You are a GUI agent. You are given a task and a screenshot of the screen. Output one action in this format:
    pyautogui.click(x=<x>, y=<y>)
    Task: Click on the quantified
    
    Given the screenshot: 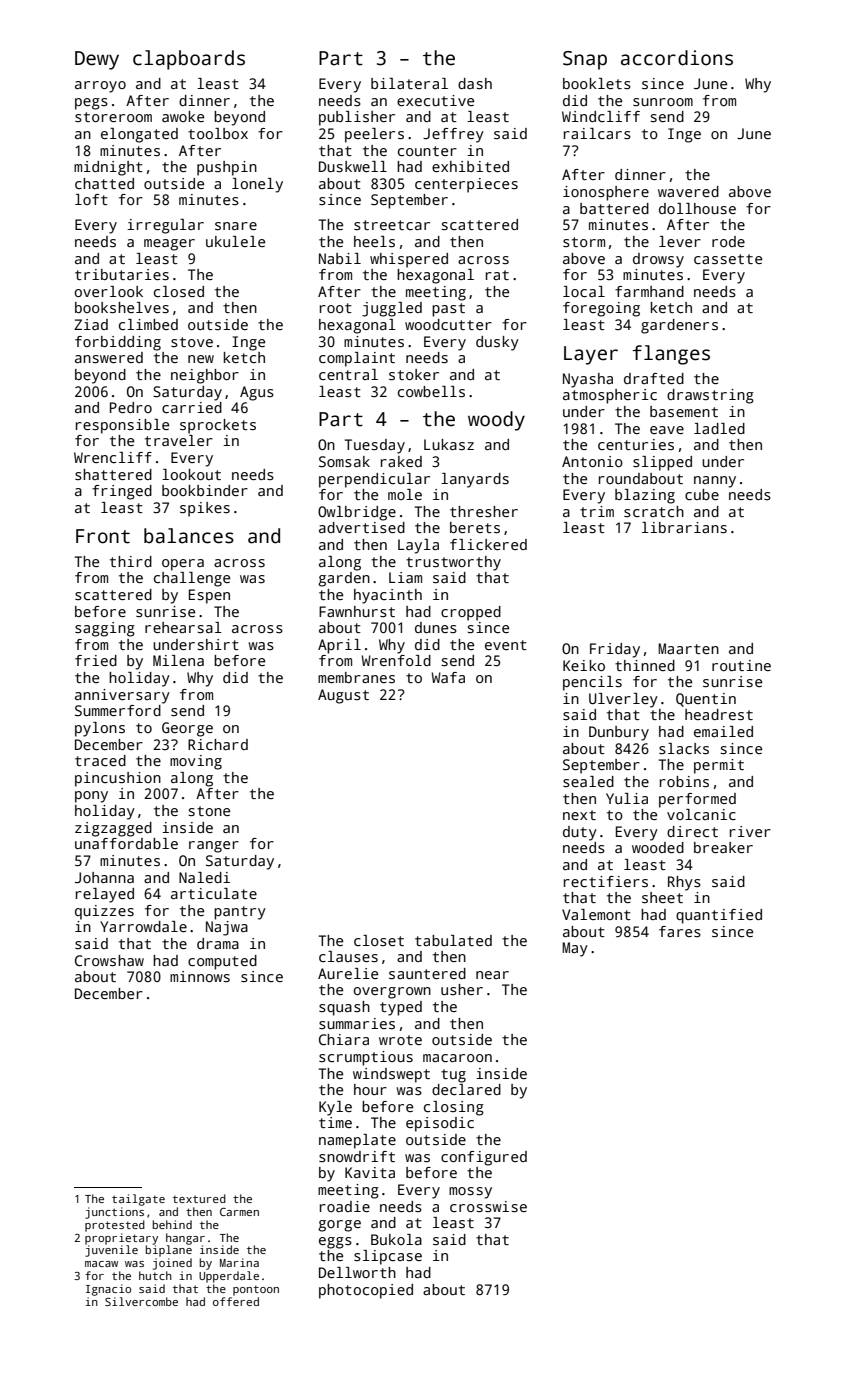 What is the action you would take?
    pyautogui.click(x=719, y=916)
